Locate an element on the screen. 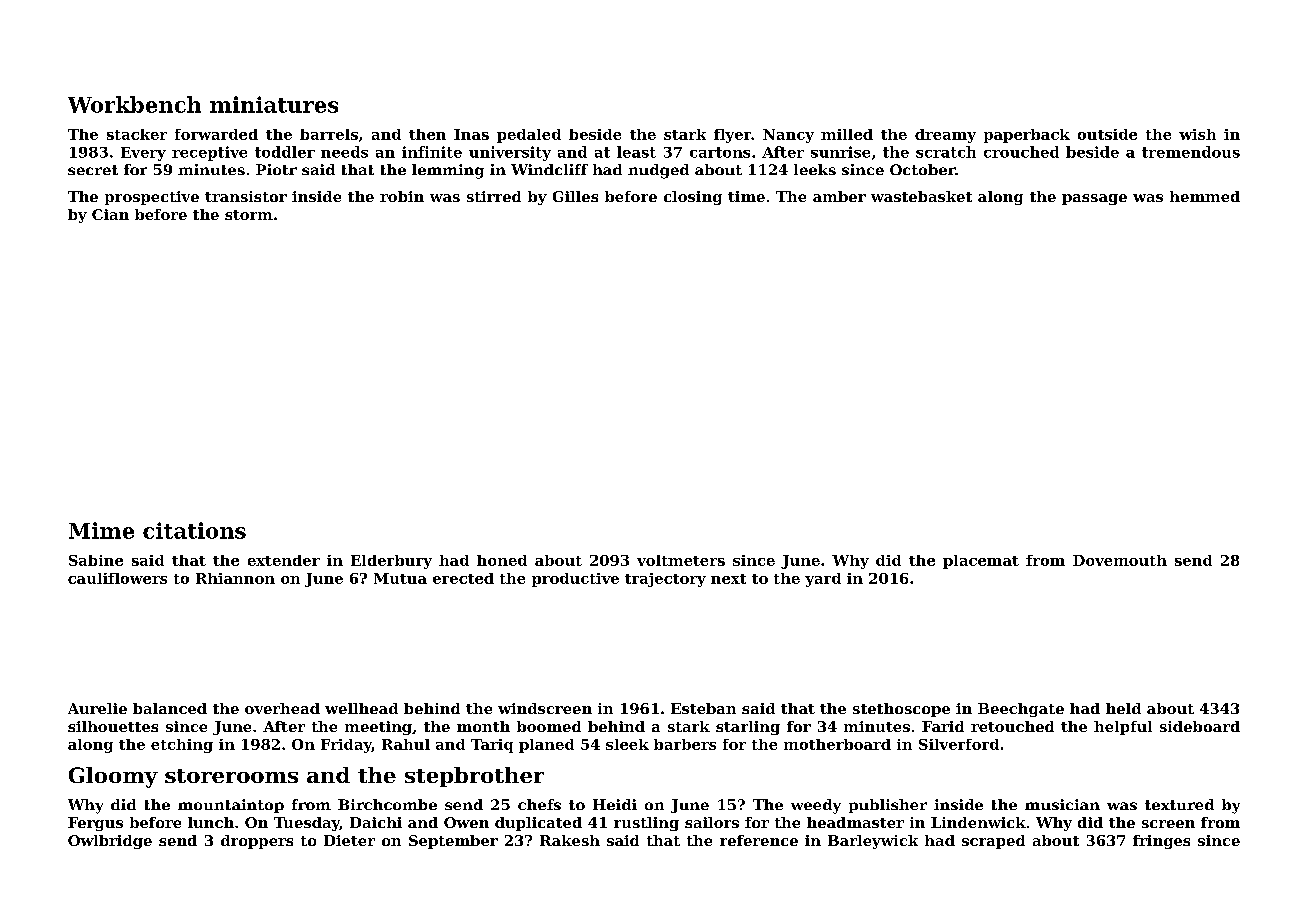  crouched is located at coordinates (1021, 152).
